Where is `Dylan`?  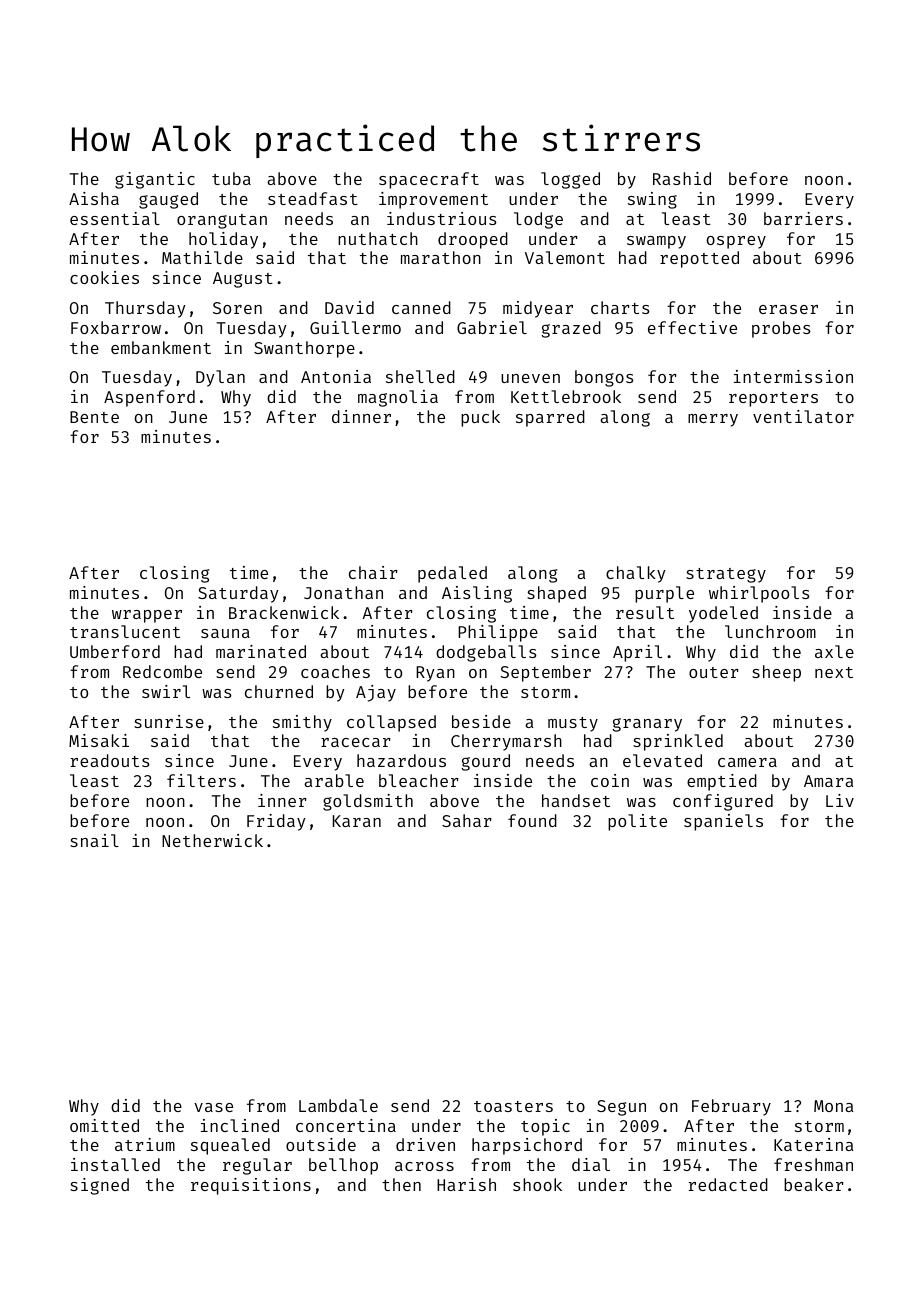 Dylan is located at coordinates (220, 378).
